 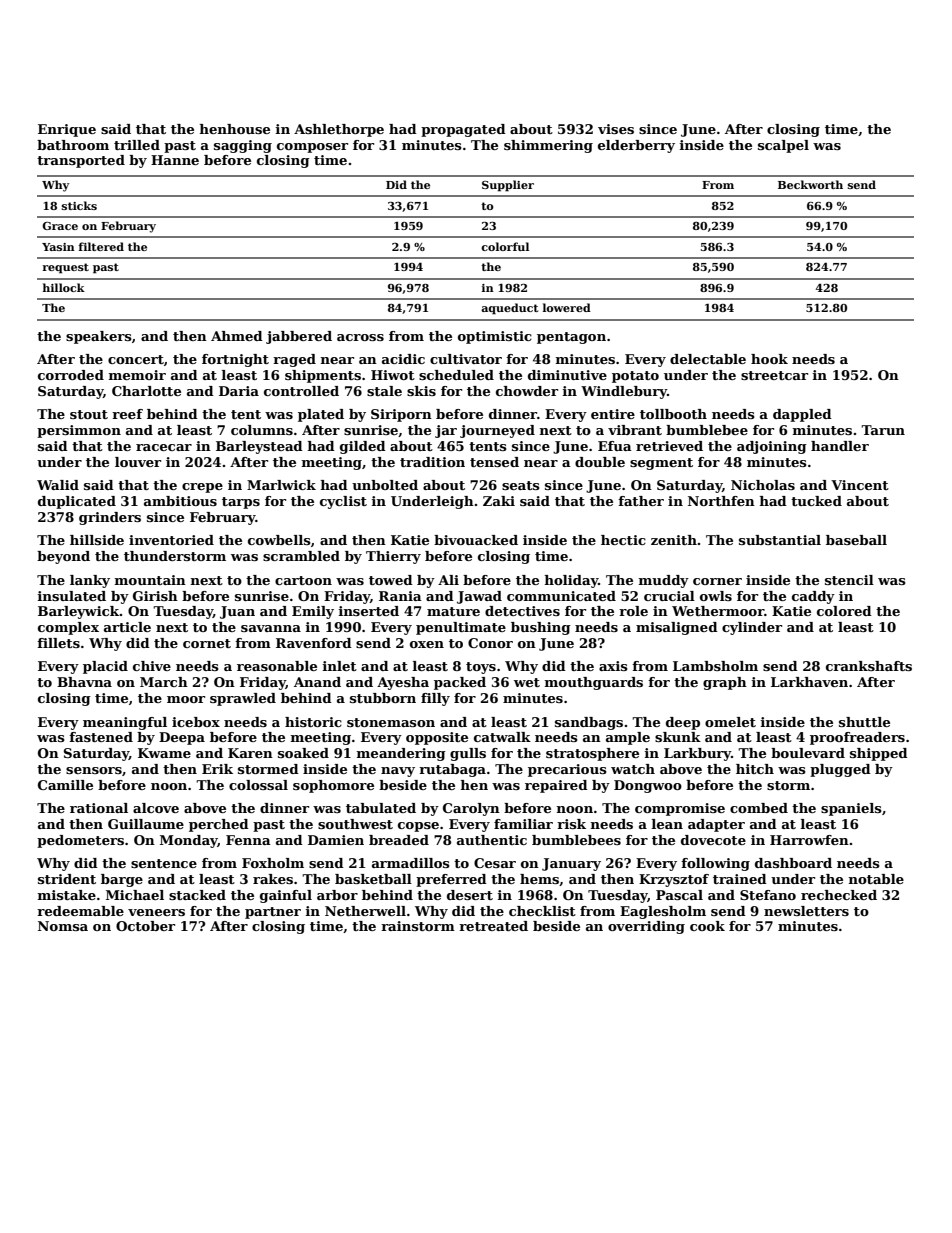 What do you see at coordinates (806, 911) in the screenshot?
I see `newsletters` at bounding box center [806, 911].
